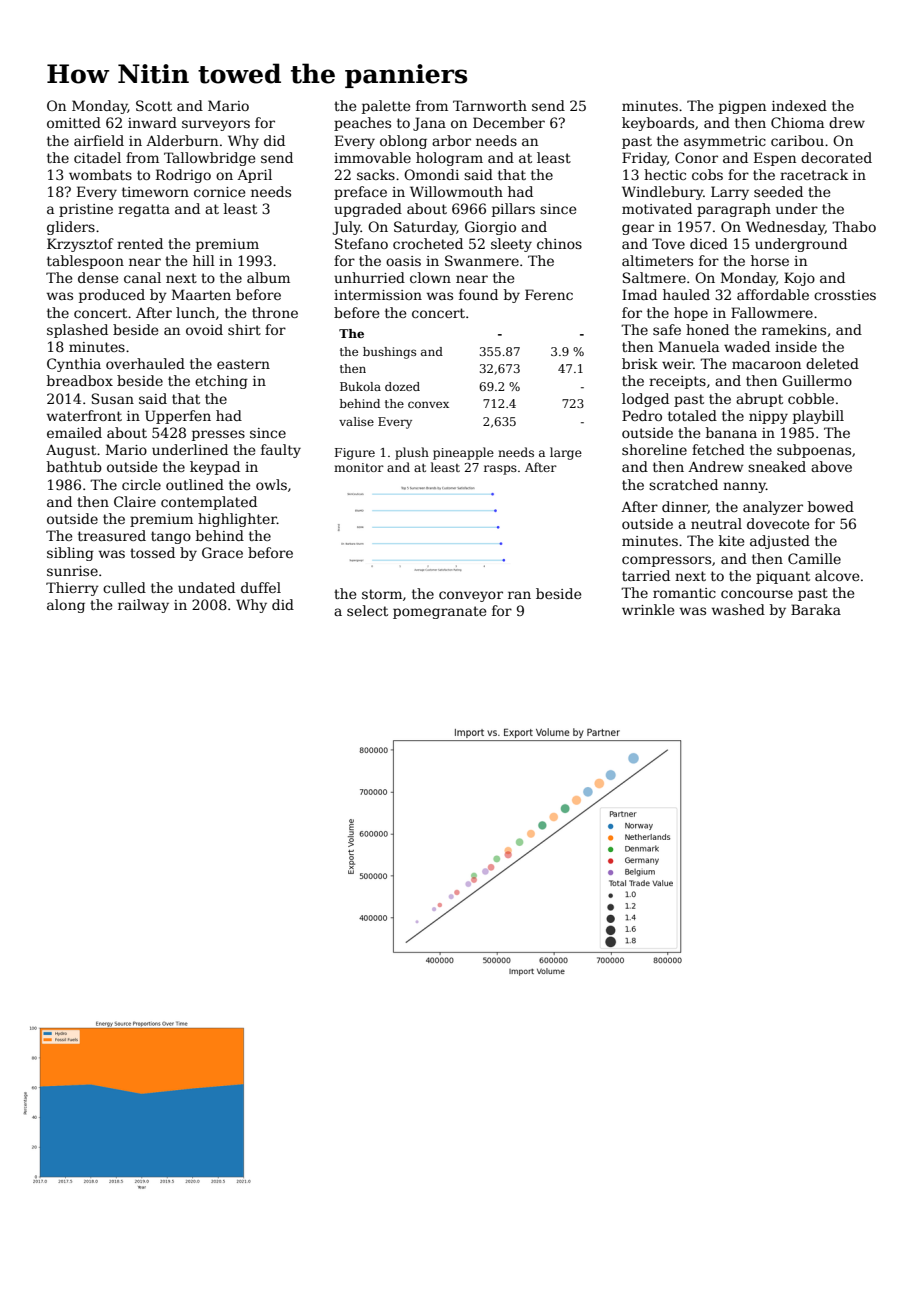 The height and width of the screenshot is (1308, 924). I want to click on bowed, so click(831, 506).
